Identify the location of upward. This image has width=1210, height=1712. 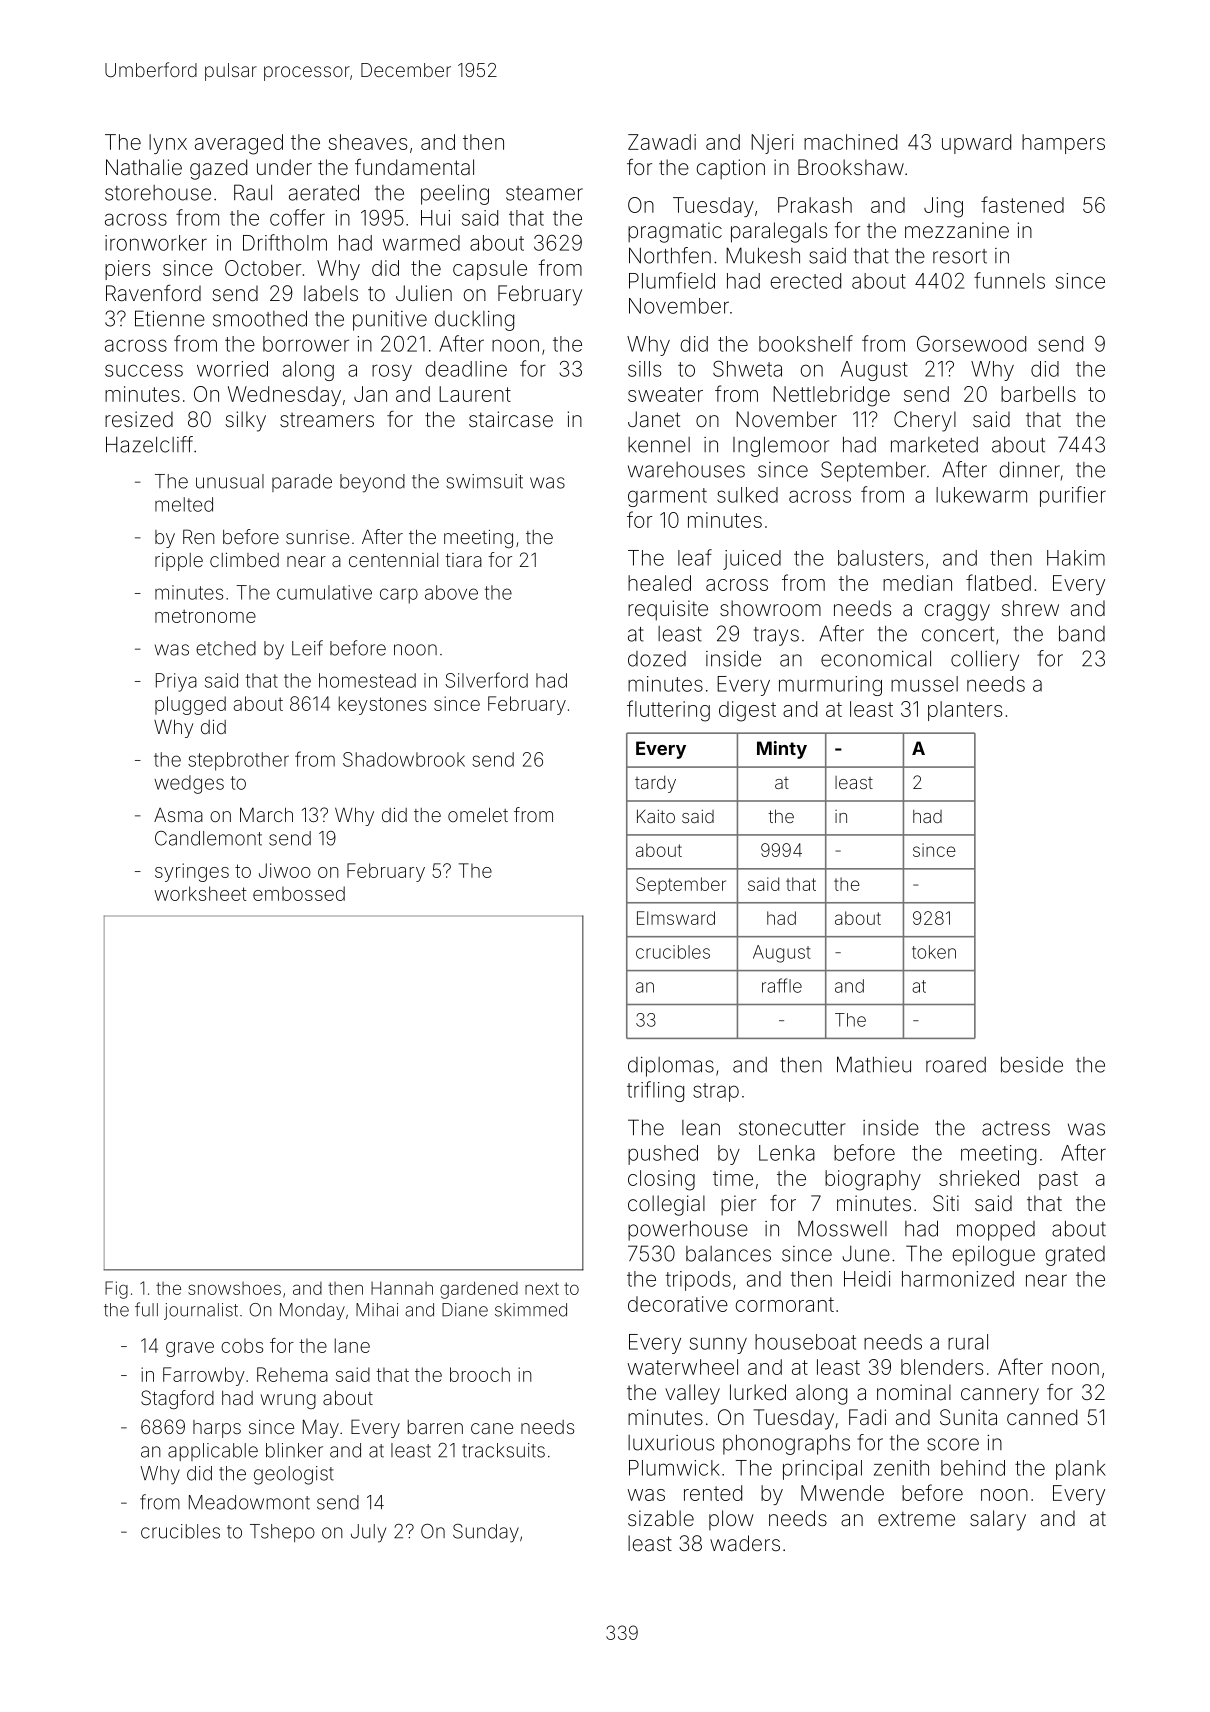
(976, 144).
